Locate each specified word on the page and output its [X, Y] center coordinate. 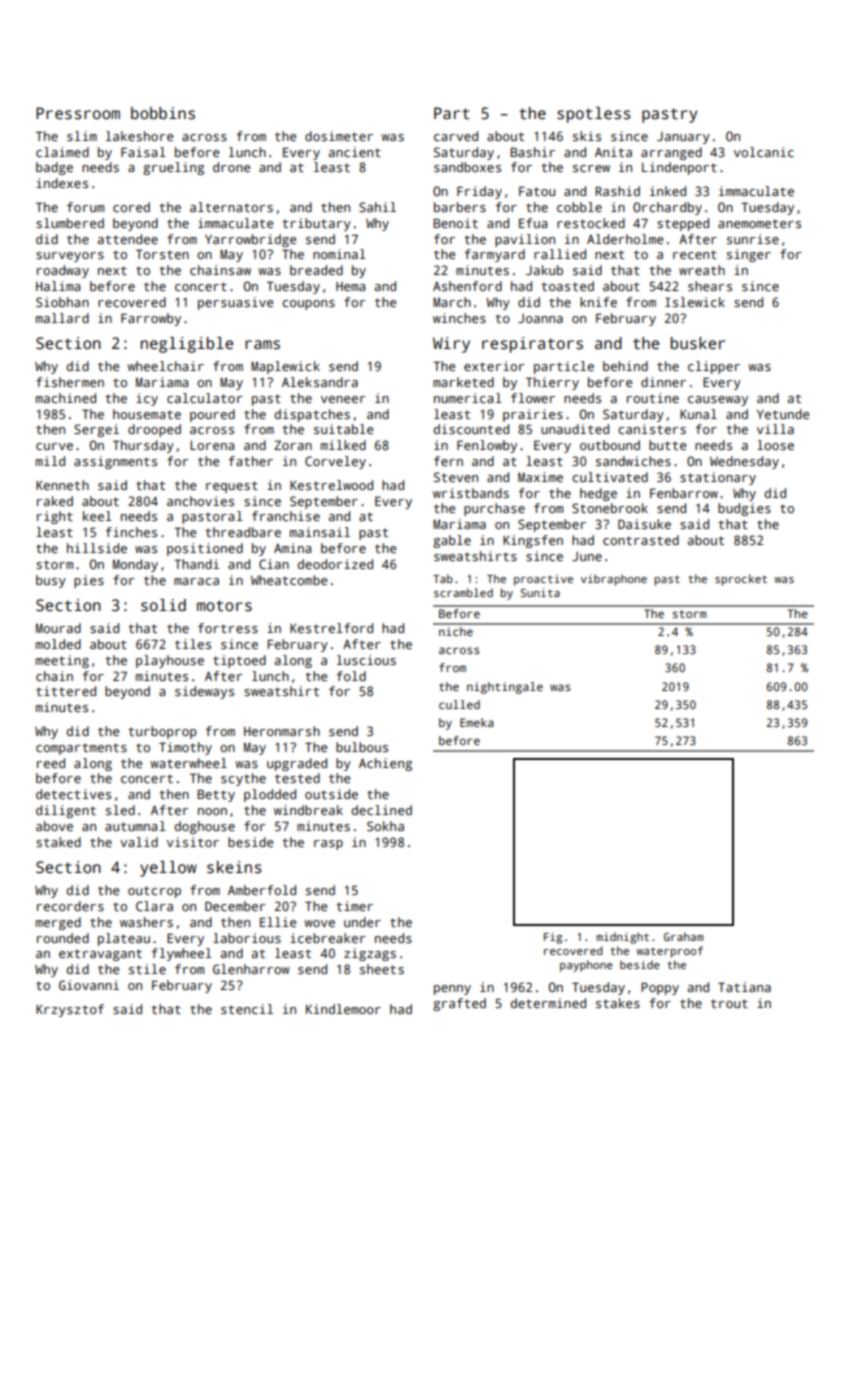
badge [54, 168]
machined [66, 398]
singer [749, 255]
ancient [355, 152]
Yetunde [783, 414]
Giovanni [89, 985]
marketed [463, 382]
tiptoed [239, 661]
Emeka [477, 722]
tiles [193, 644]
